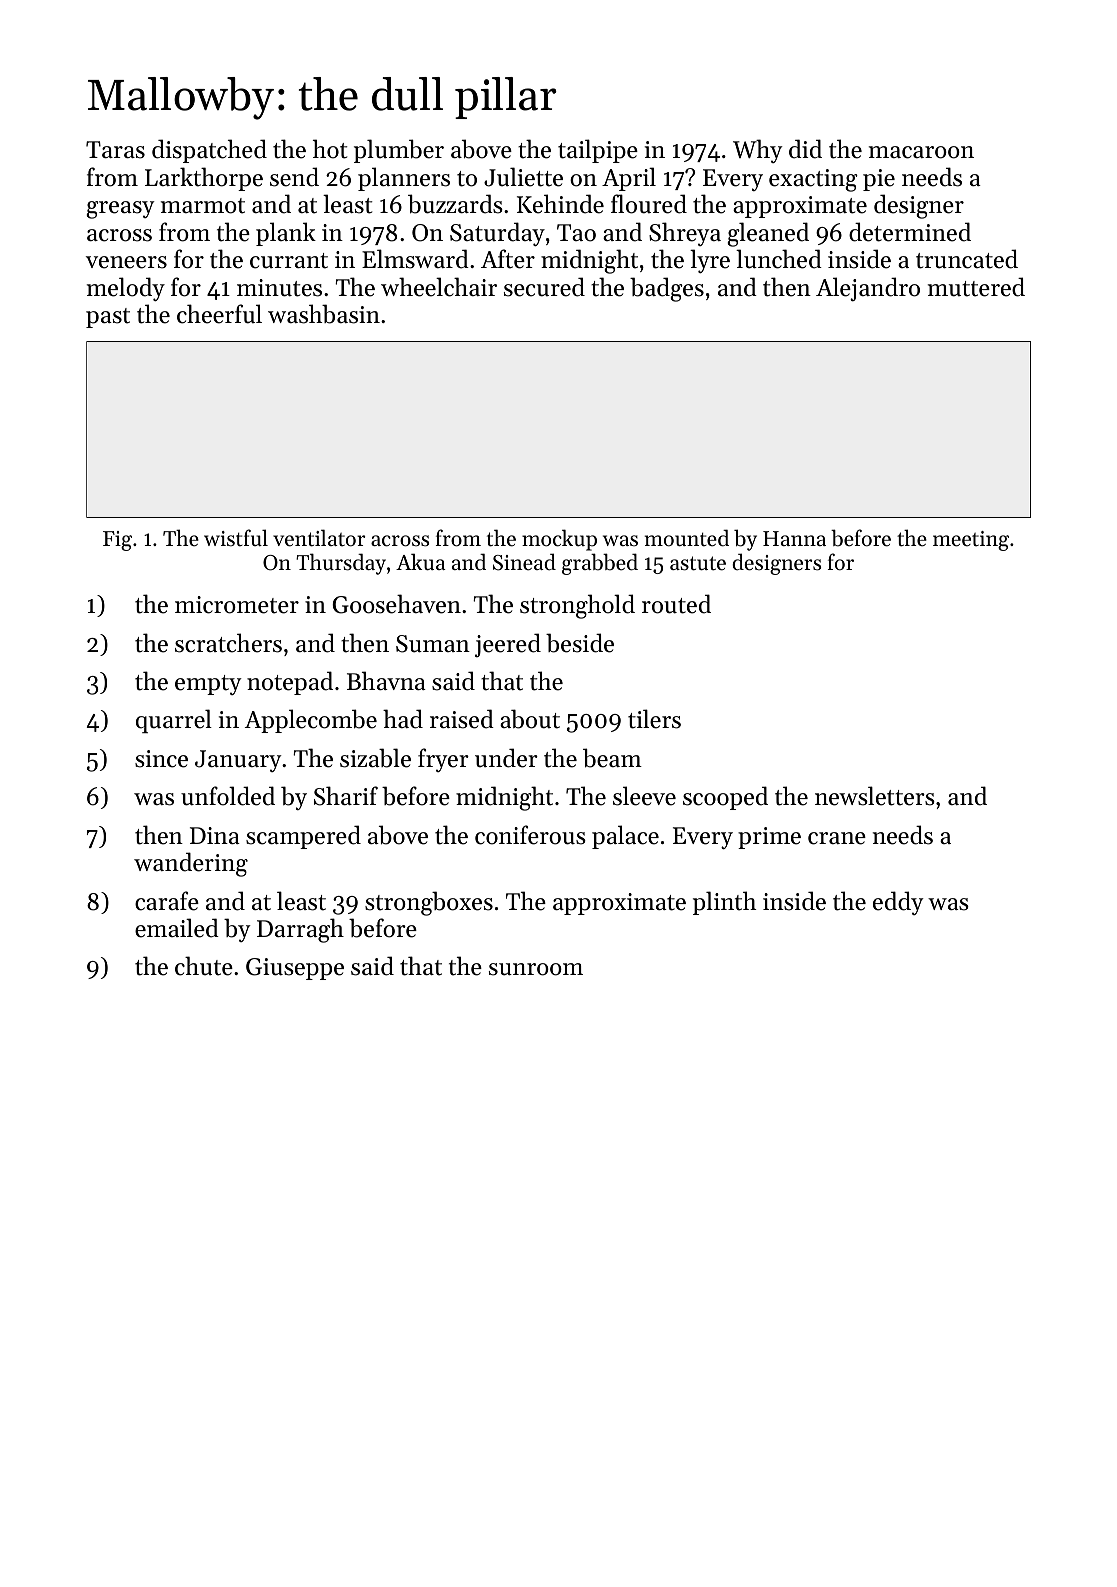 The height and width of the screenshot is (1587, 1117). I want to click on macaroon, so click(921, 152).
